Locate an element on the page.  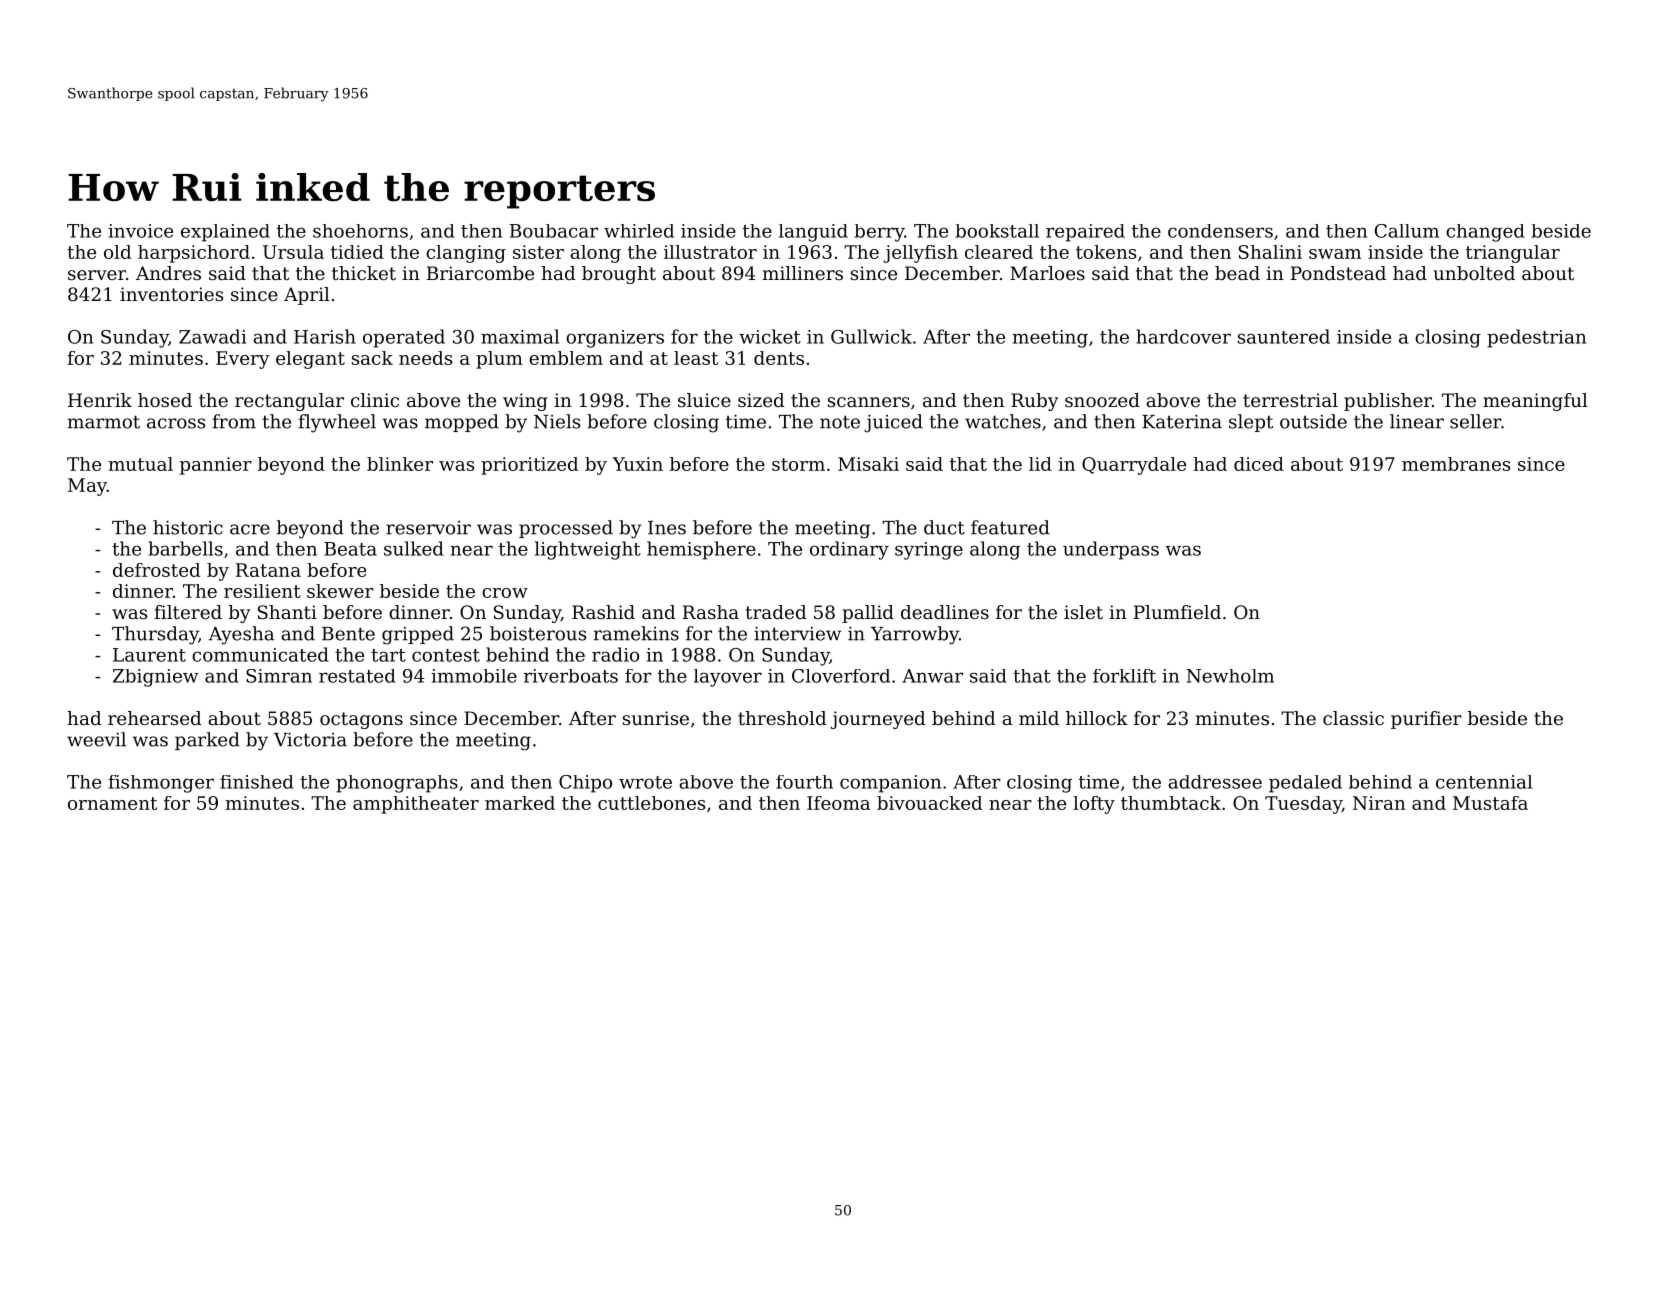
harpsichord is located at coordinates (194, 254).
